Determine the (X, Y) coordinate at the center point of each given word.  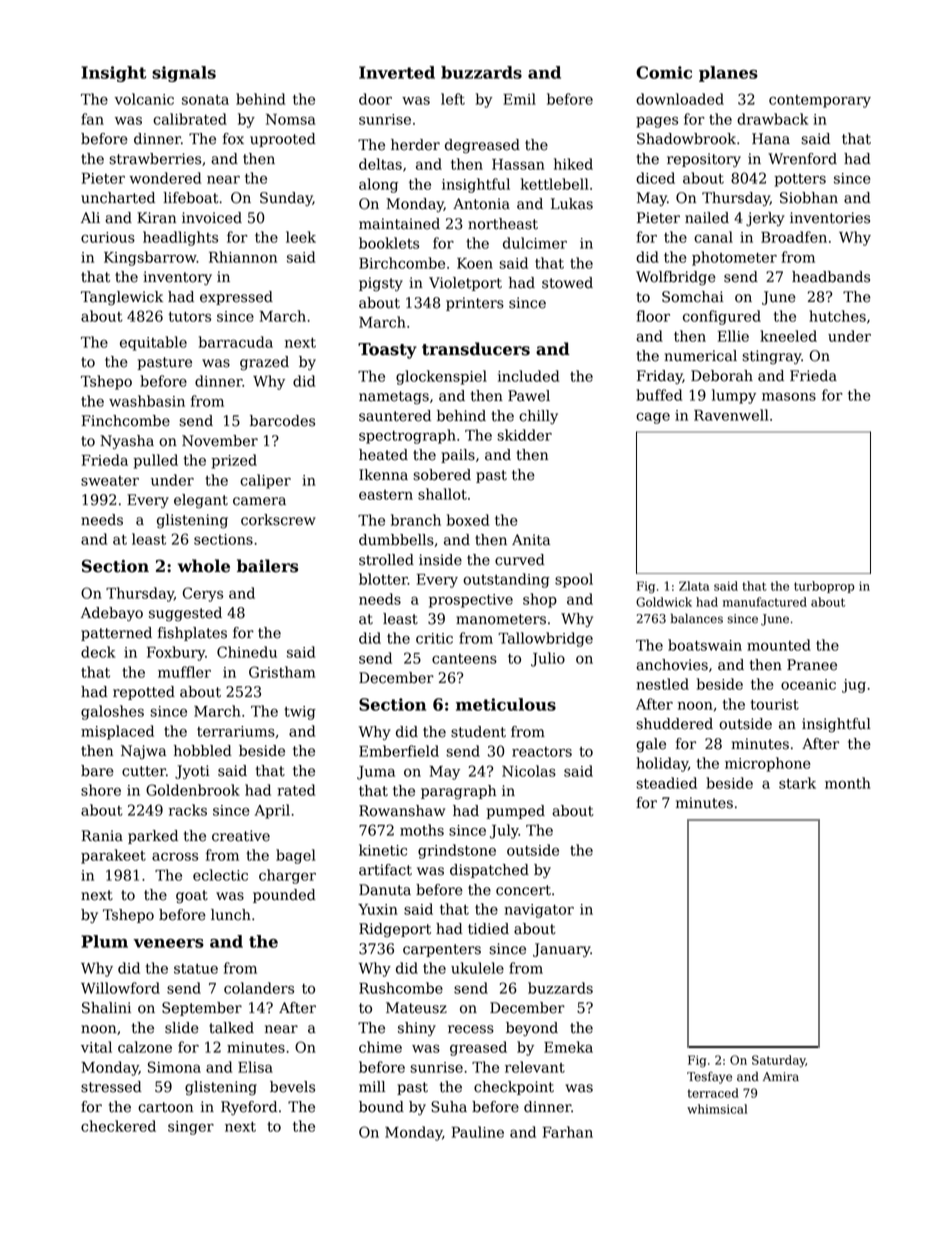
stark (797, 783)
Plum (104, 941)
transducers (476, 349)
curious (108, 237)
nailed (707, 218)
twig (300, 713)
